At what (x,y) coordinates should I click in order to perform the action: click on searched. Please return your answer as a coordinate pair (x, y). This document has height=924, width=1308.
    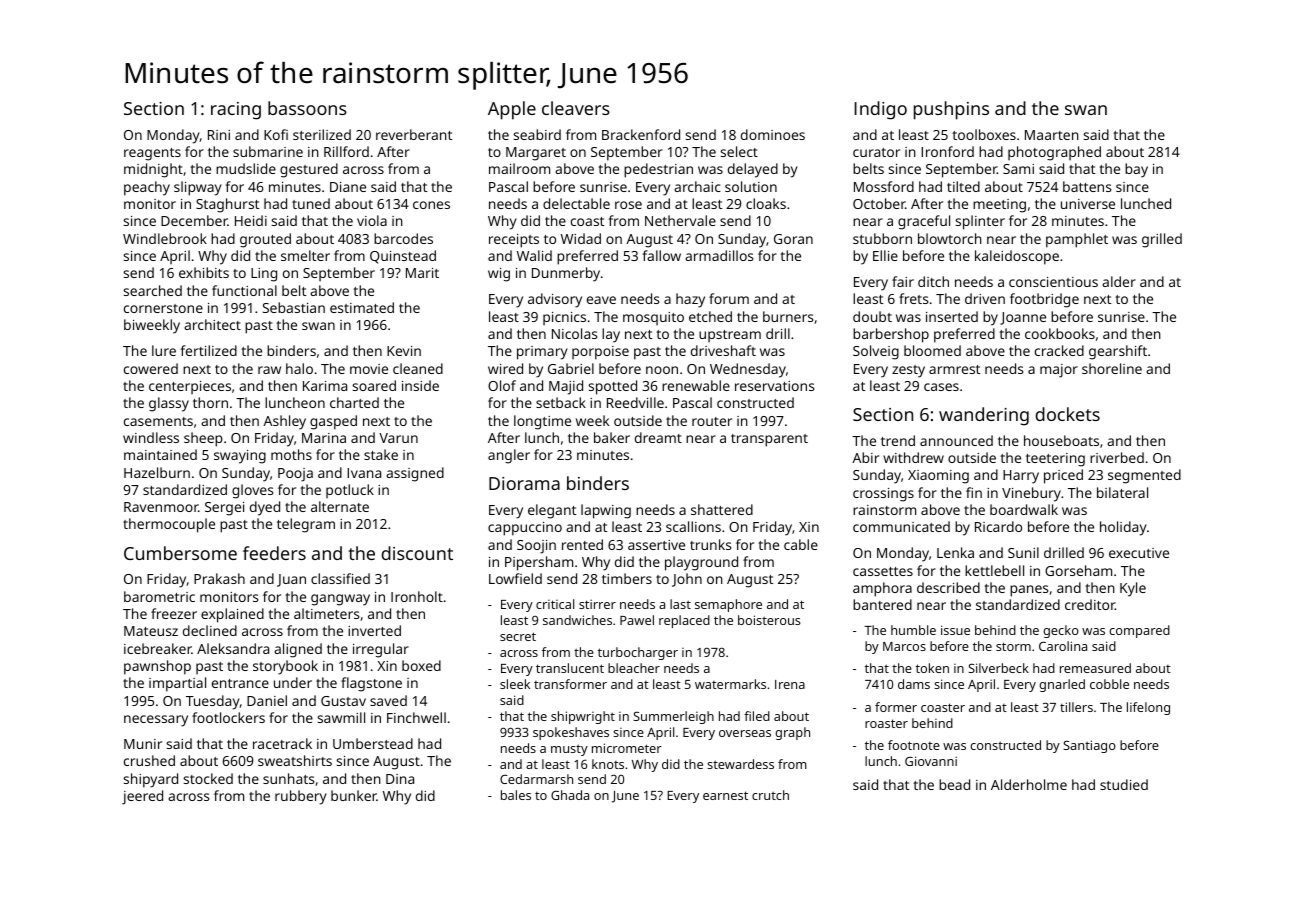
    Looking at the image, I should click on (153, 290).
